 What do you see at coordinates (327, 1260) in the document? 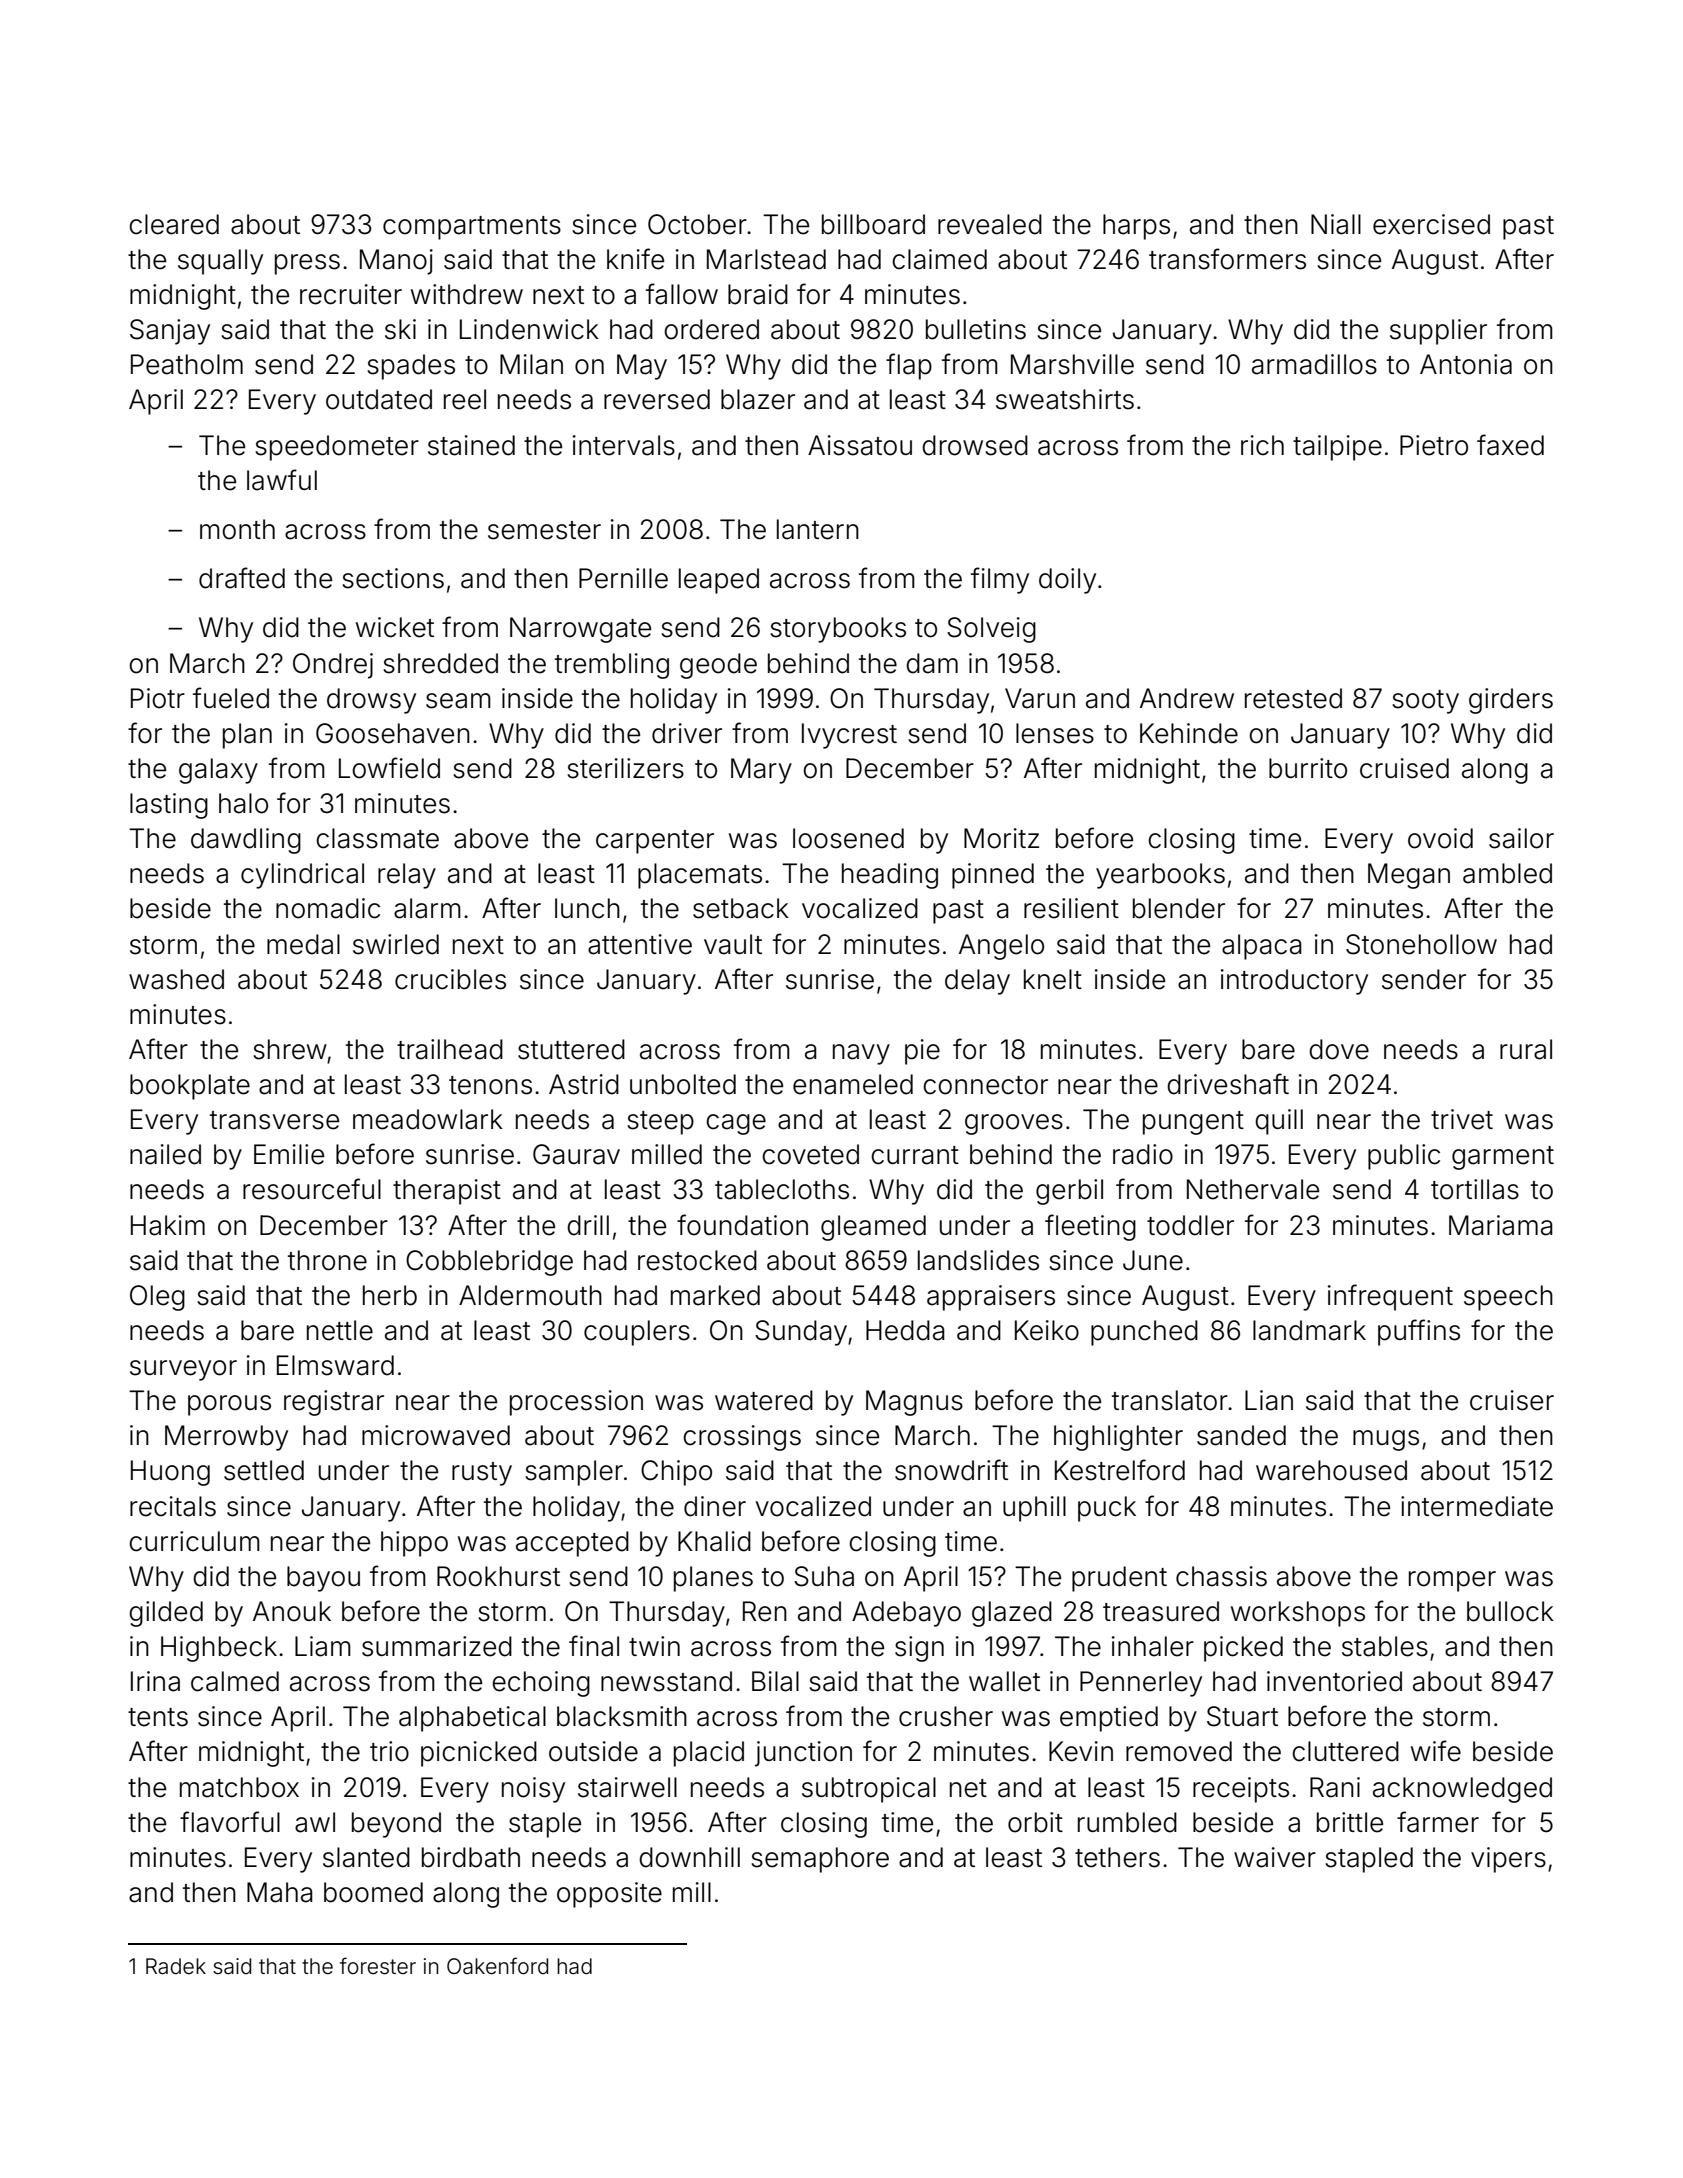
I see `throne` at bounding box center [327, 1260].
